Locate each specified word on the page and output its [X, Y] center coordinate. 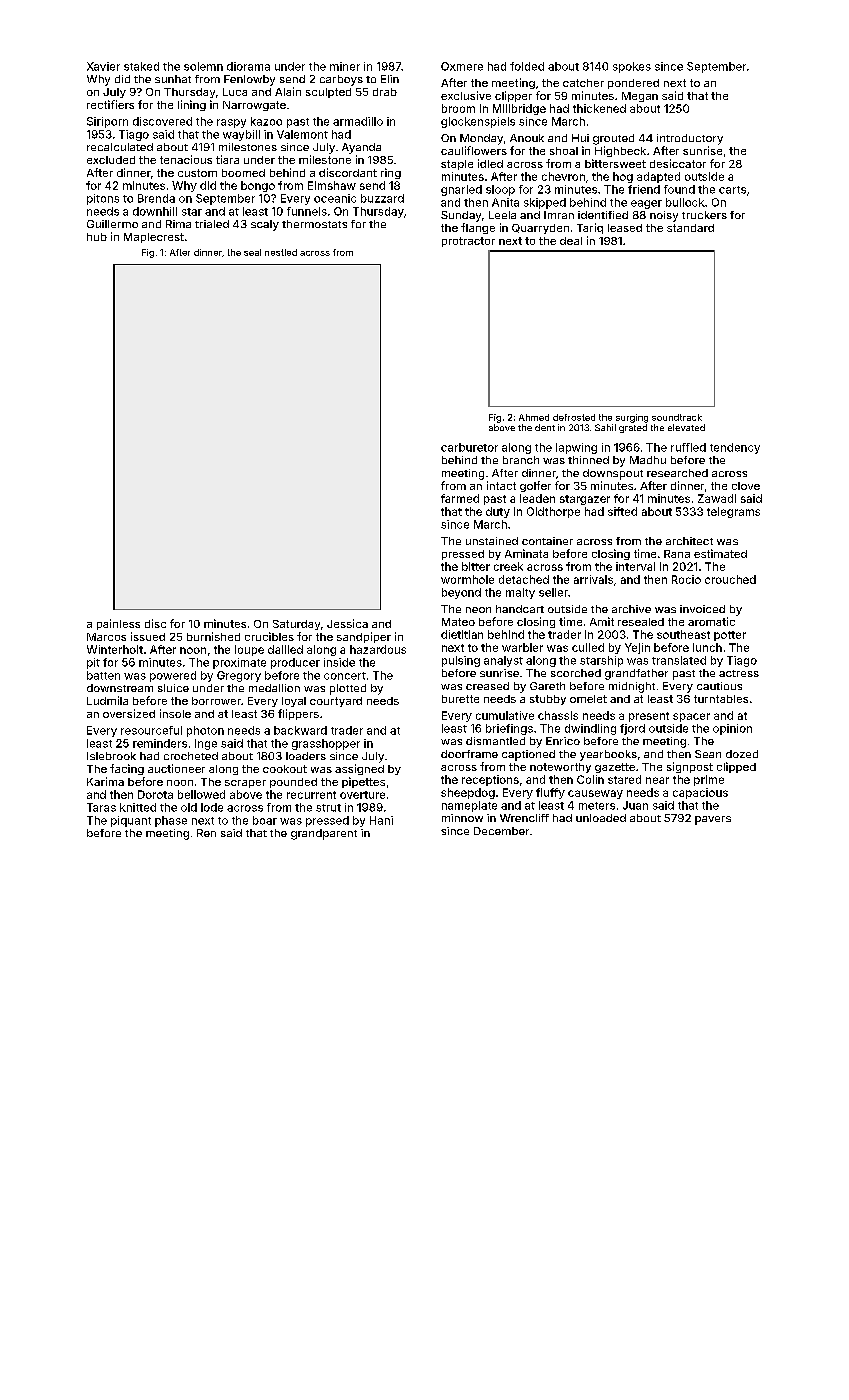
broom [458, 108]
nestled [281, 252]
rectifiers [110, 104]
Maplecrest [154, 238]
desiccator [678, 163]
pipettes [363, 782]
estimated [720, 553]
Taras [101, 807]
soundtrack [677, 417]
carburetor [469, 447]
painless [118, 624]
